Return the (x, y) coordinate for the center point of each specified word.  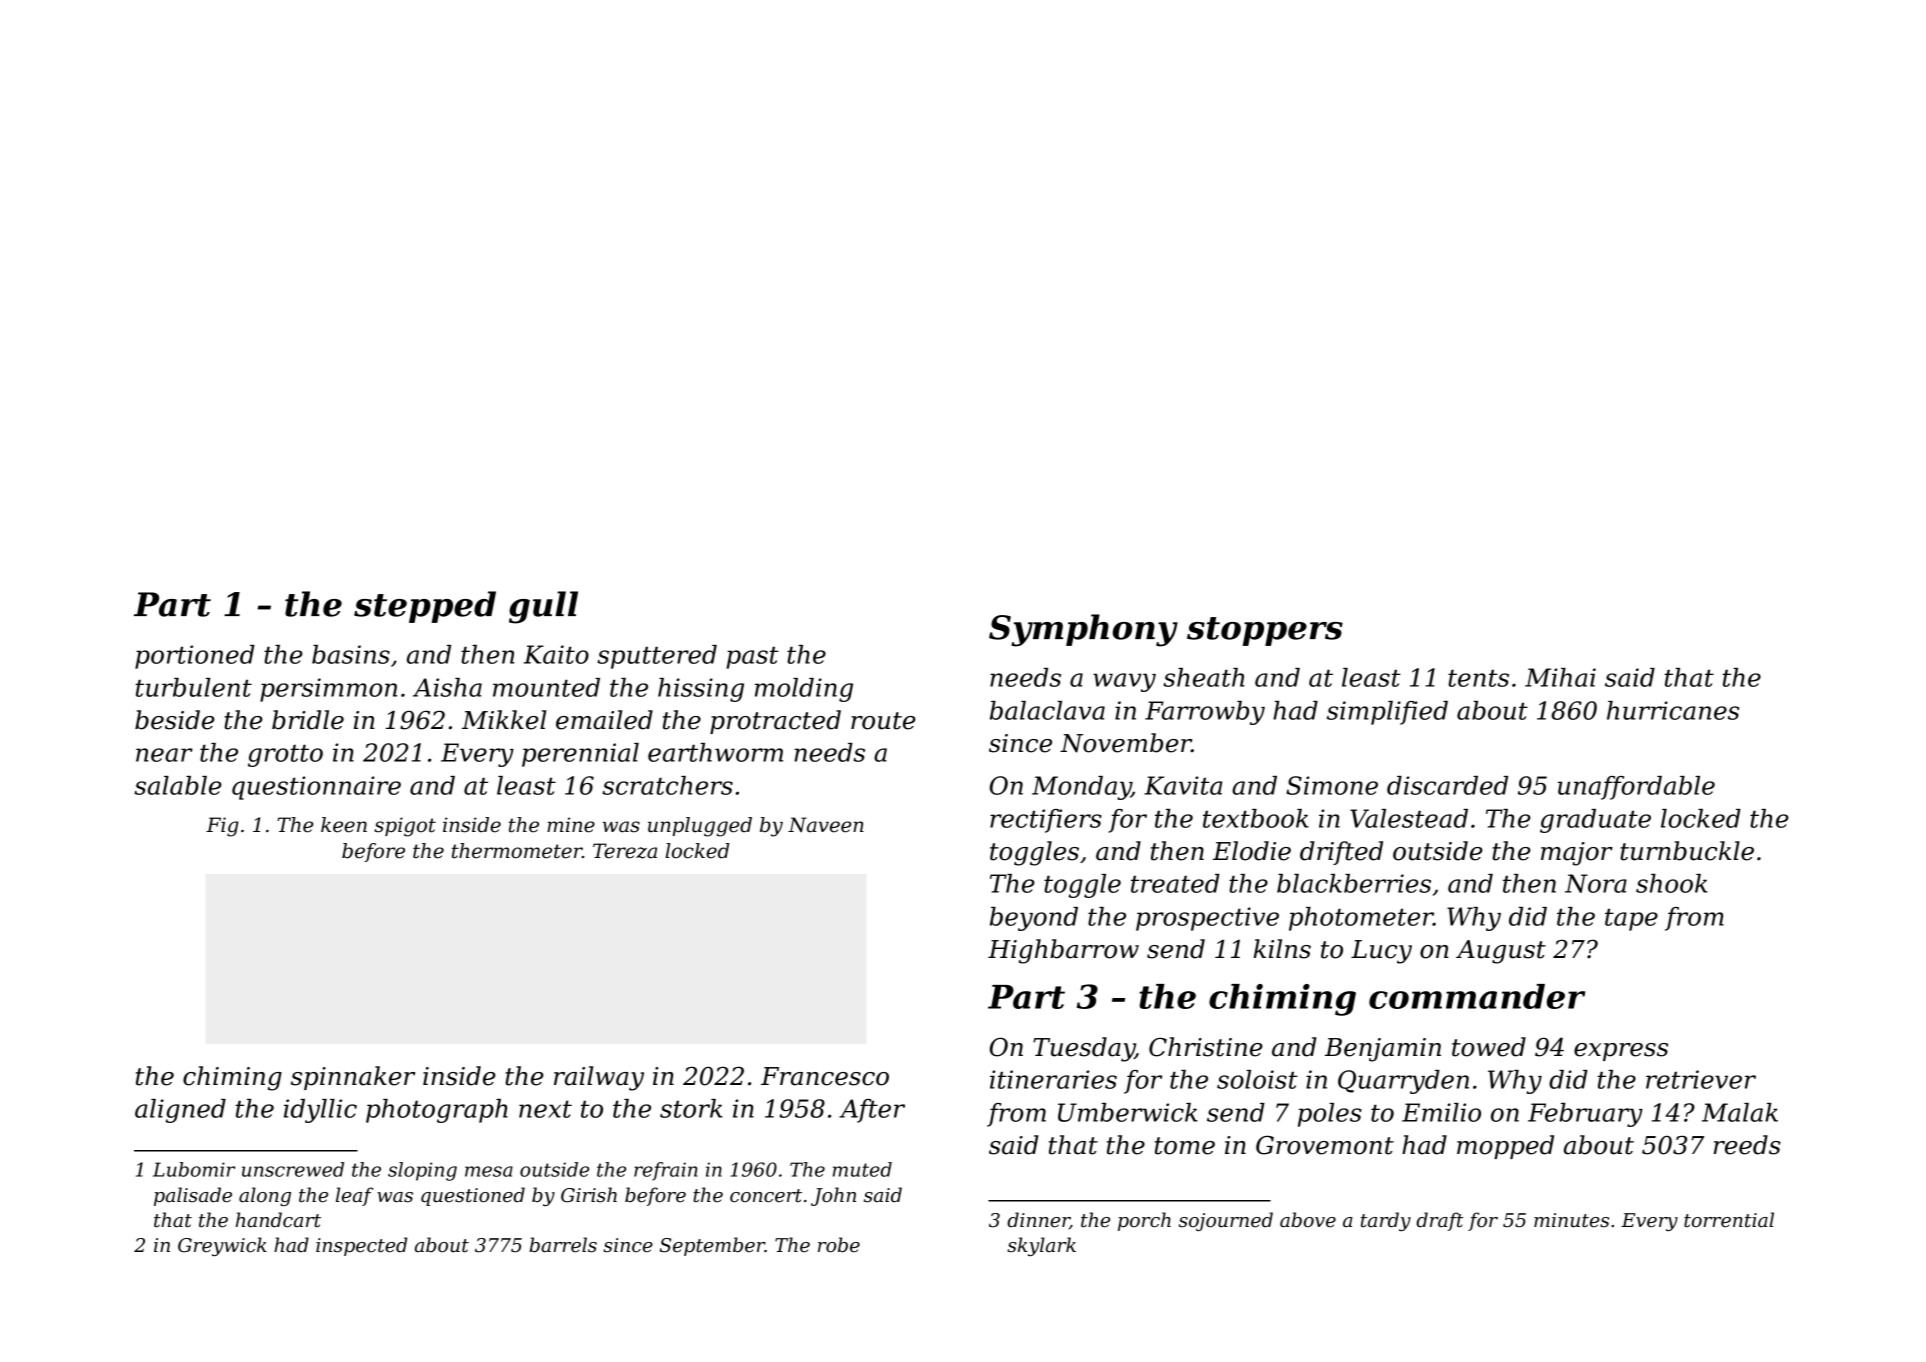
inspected (361, 1246)
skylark (1041, 1246)
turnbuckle (1687, 851)
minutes (1571, 1220)
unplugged (700, 827)
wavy (1124, 682)
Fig (222, 827)
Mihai (1560, 677)
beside (175, 720)
